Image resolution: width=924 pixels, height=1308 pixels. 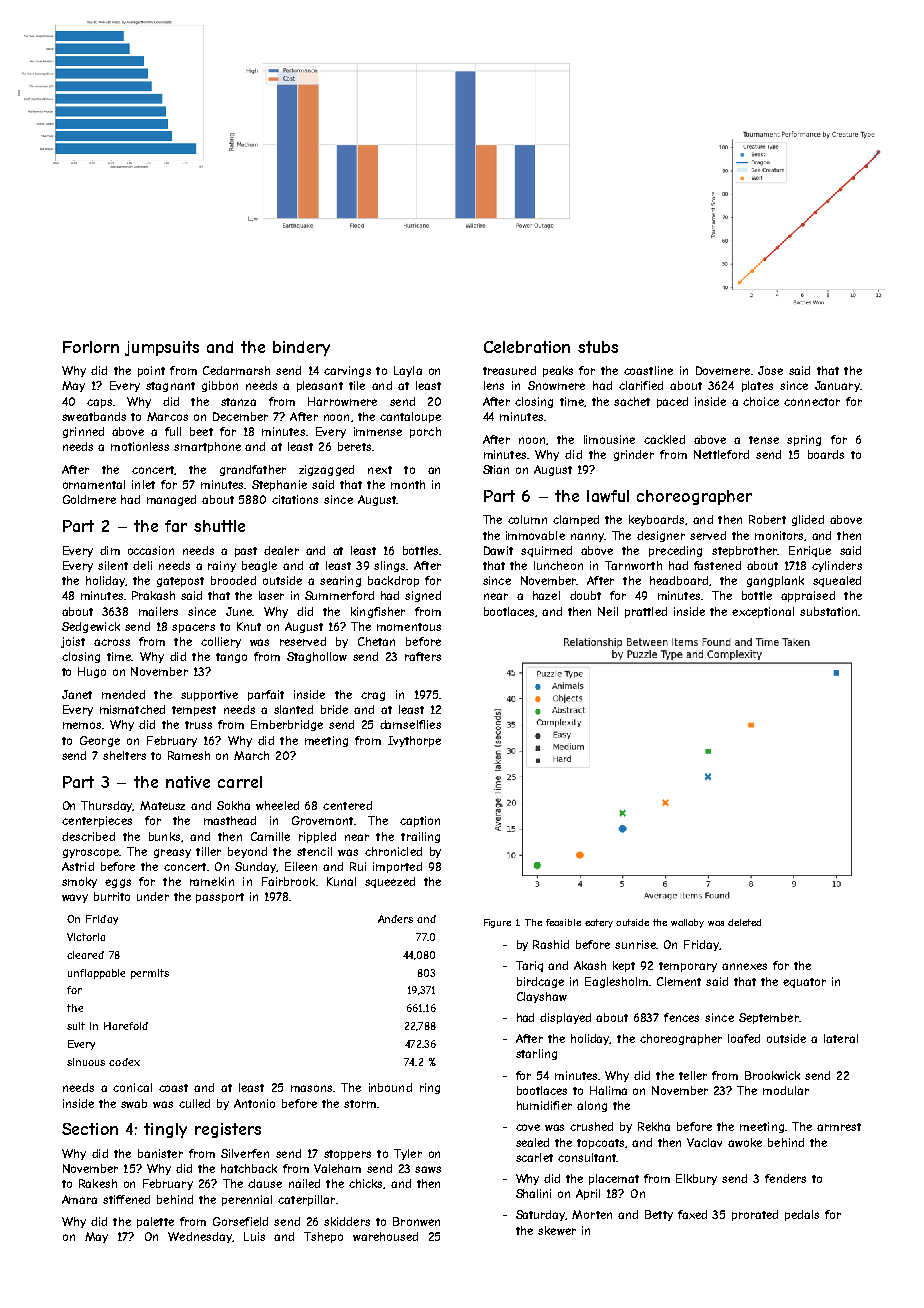 What do you see at coordinates (134, 1103) in the screenshot?
I see `swab` at bounding box center [134, 1103].
